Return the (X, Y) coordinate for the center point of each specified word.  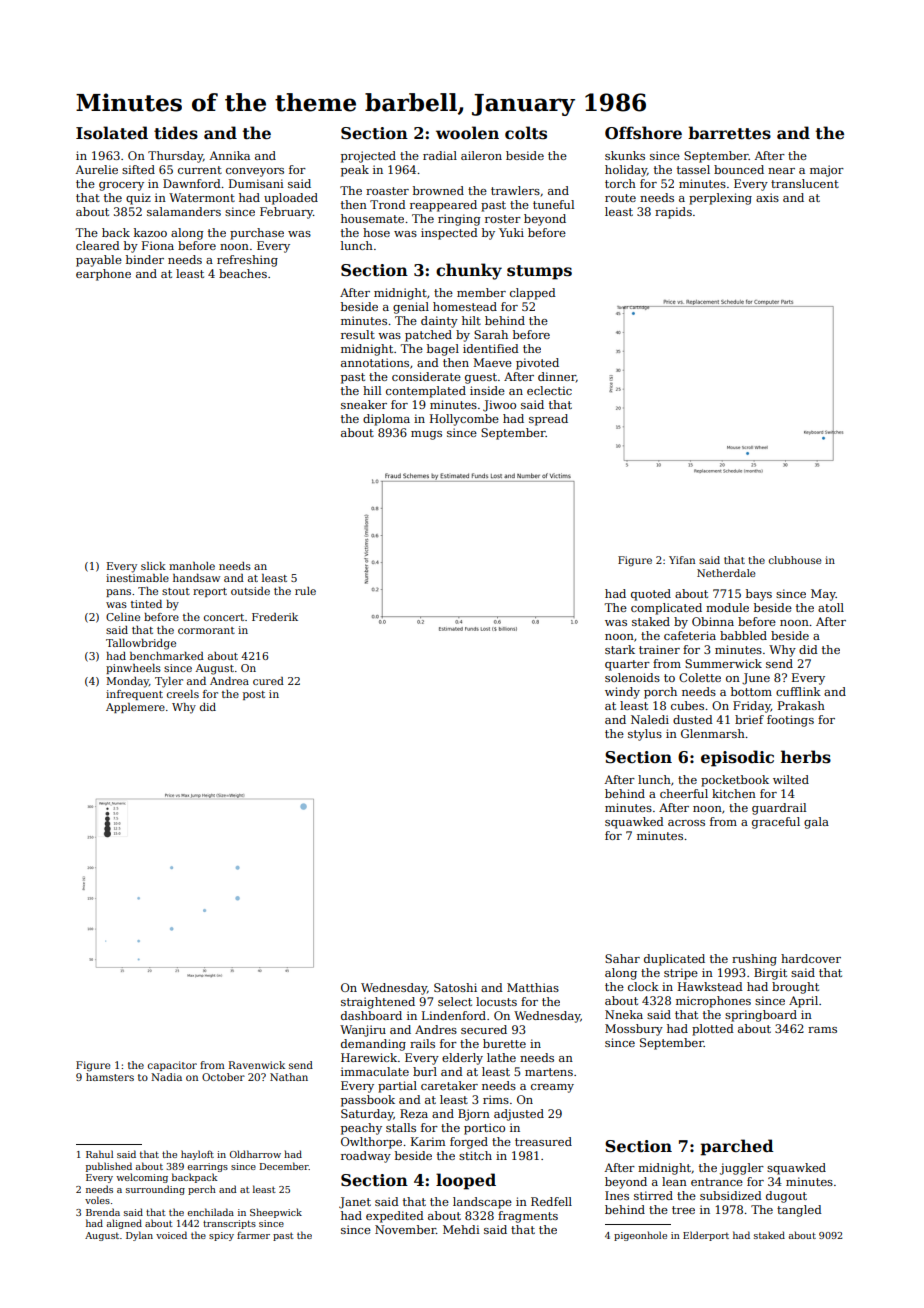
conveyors (255, 172)
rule (305, 591)
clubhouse (795, 560)
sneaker (364, 404)
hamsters (110, 1077)
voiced (171, 1235)
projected (368, 157)
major (827, 171)
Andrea (229, 681)
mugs (426, 435)
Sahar (622, 958)
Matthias (533, 987)
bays (759, 595)
